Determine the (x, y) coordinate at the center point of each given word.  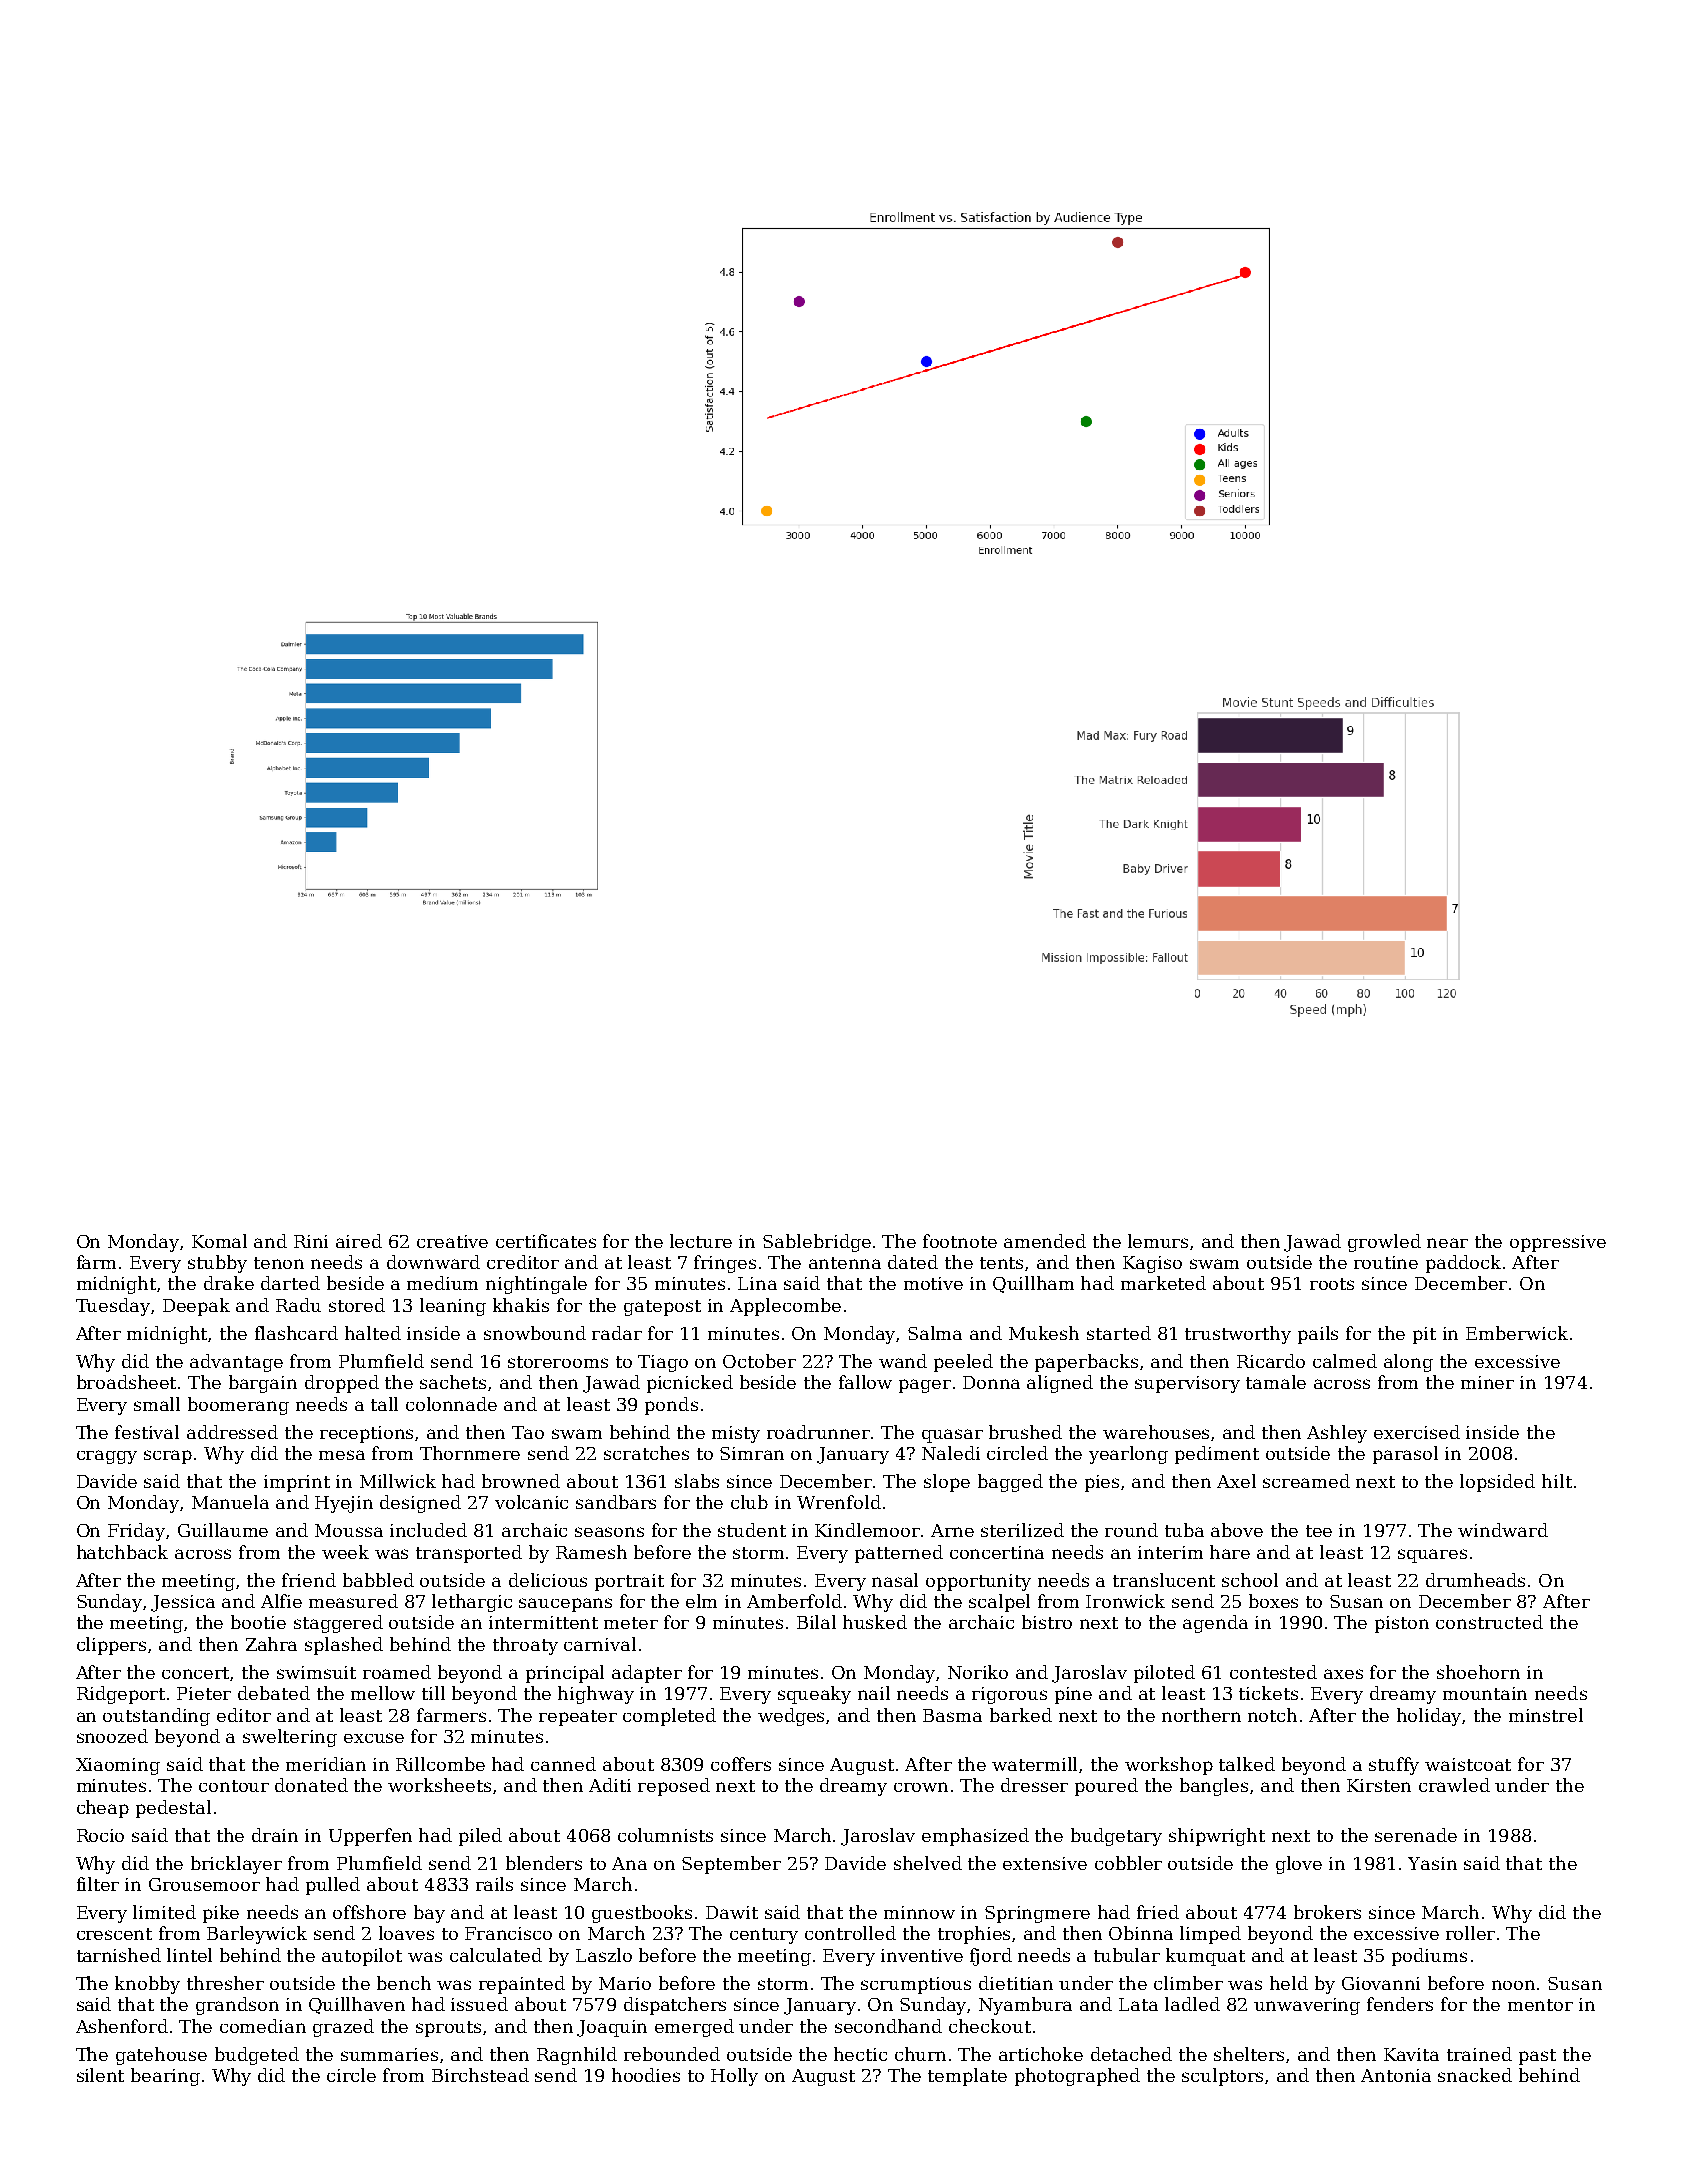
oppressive (1558, 1243)
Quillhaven (357, 2005)
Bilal (816, 1622)
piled (480, 1837)
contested (1273, 1672)
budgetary (1116, 1837)
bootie (258, 1622)
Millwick (398, 1481)
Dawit (732, 1912)
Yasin (1432, 1863)
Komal (219, 1241)
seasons (609, 1532)
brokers (1327, 1912)
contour (234, 1786)
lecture (701, 1241)
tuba (1184, 1530)
